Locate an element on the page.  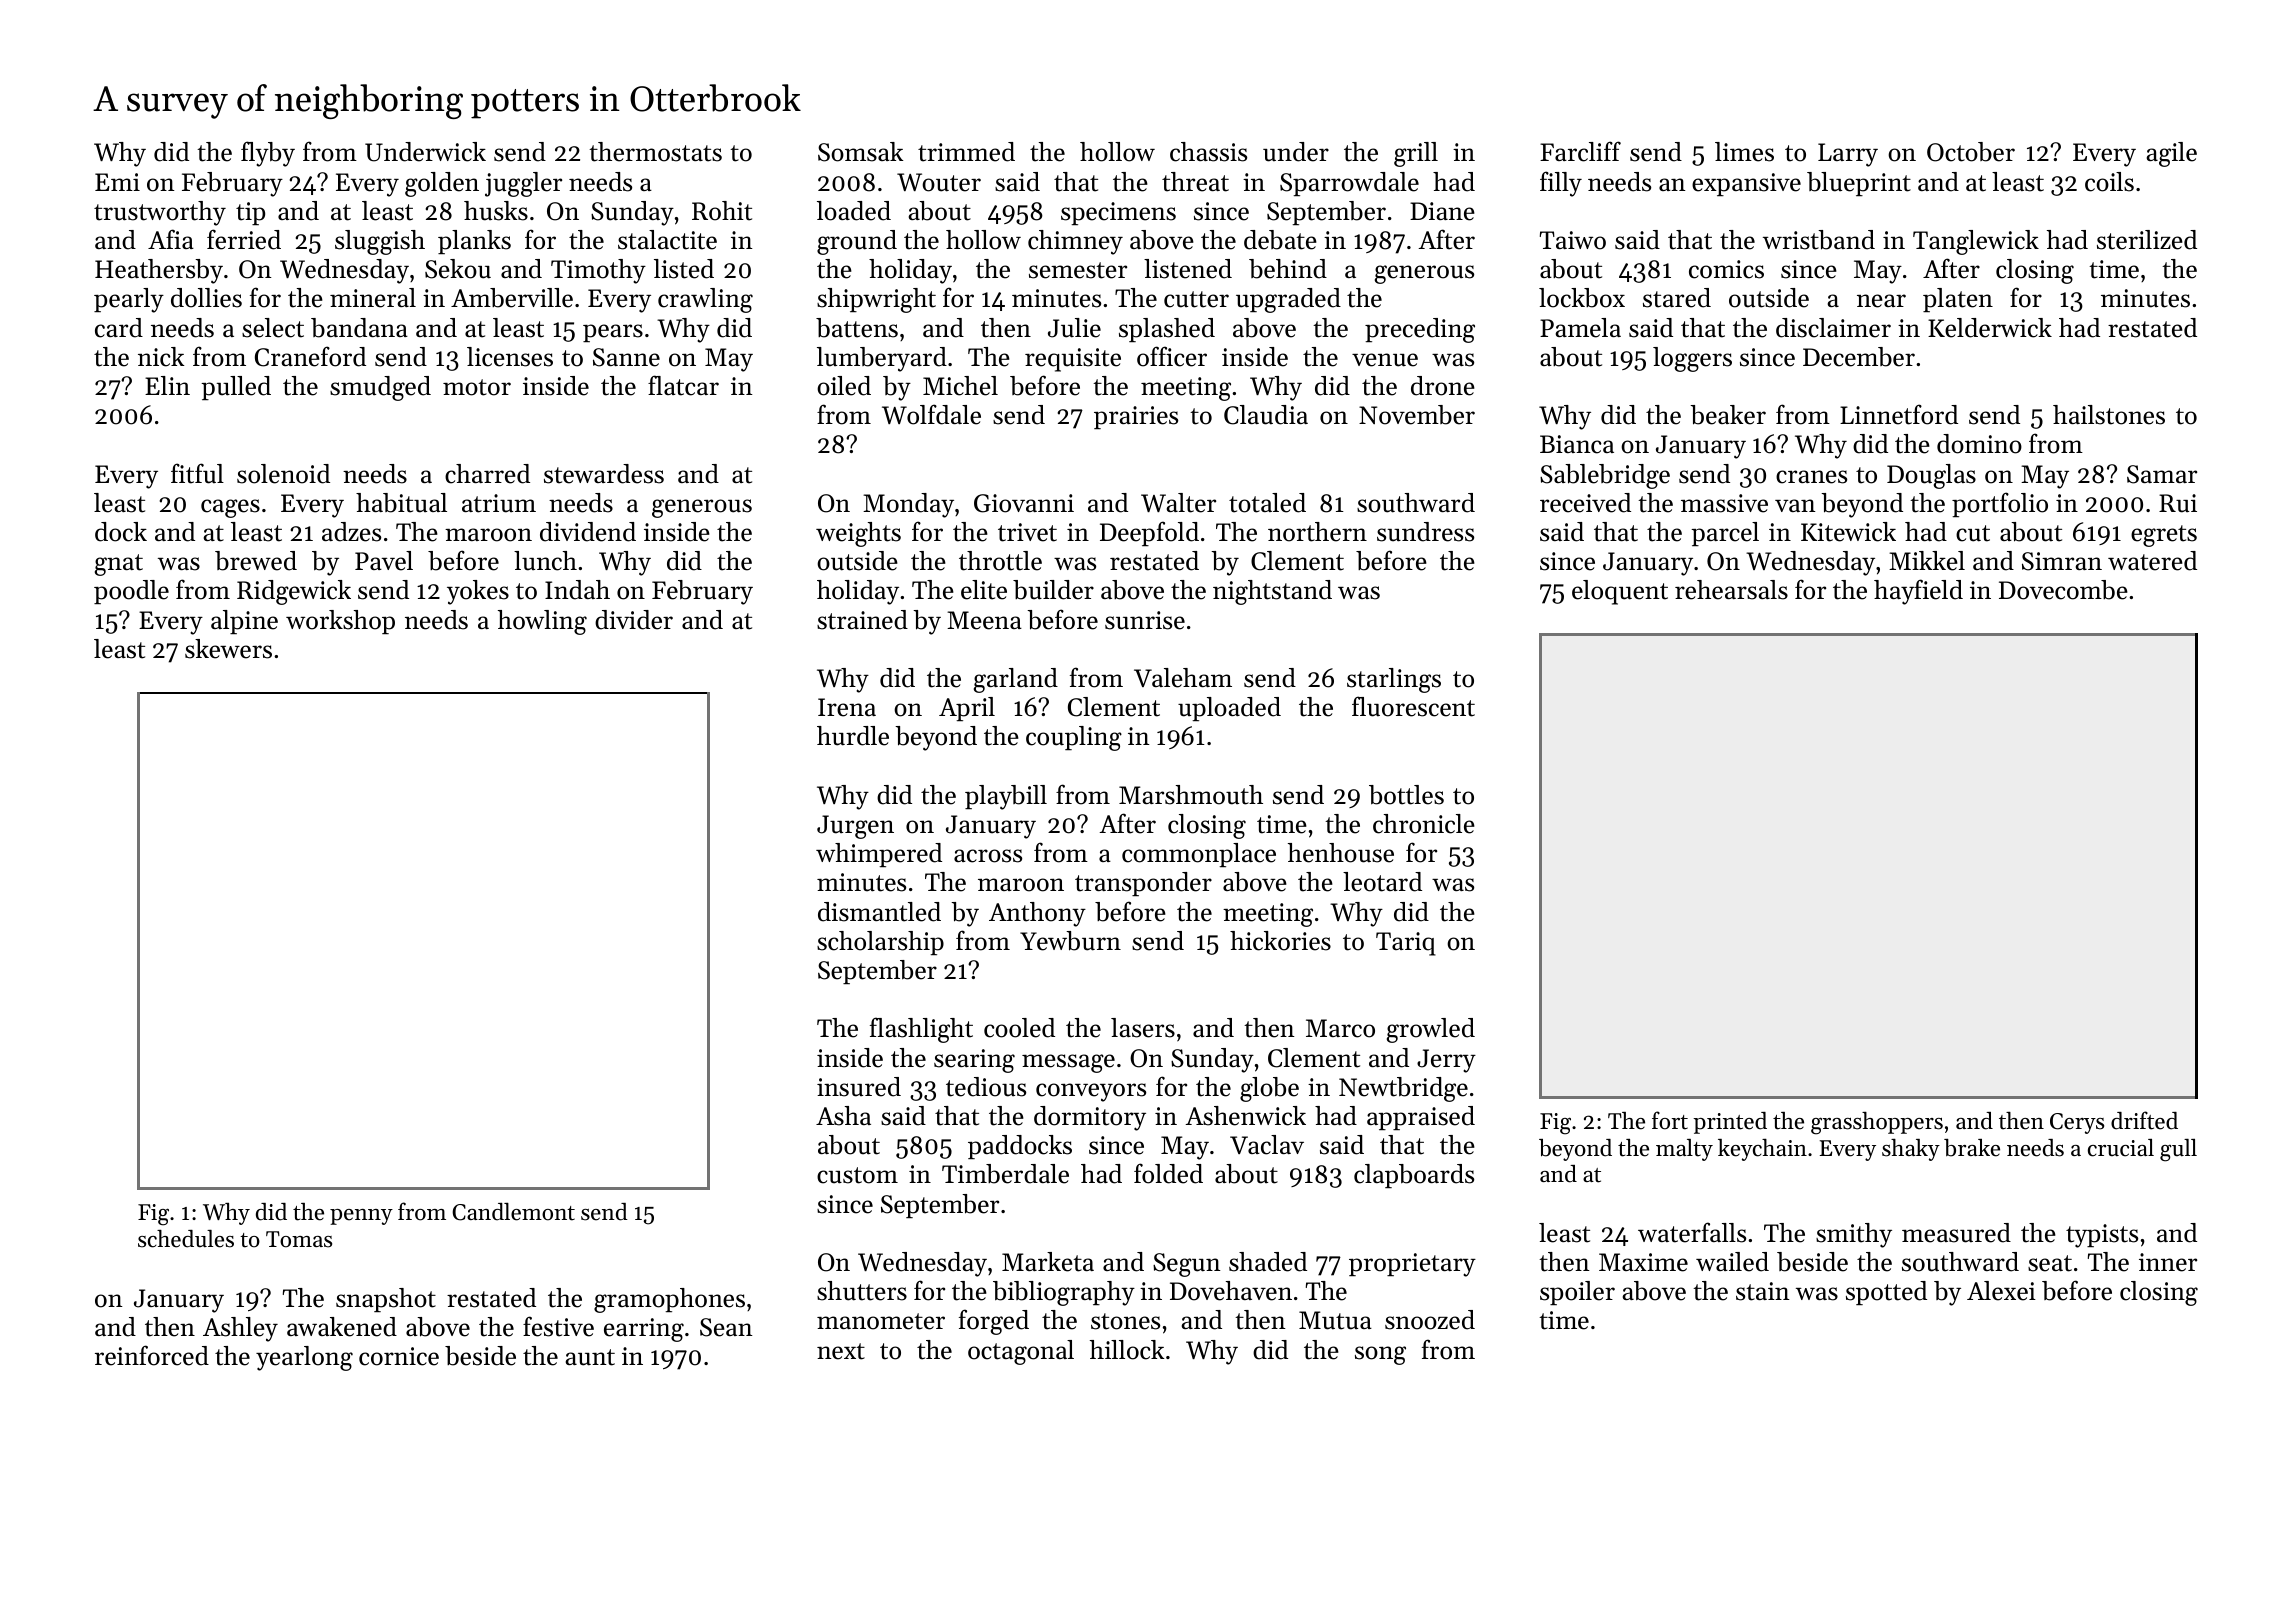
Wolfdale is located at coordinates (931, 414).
